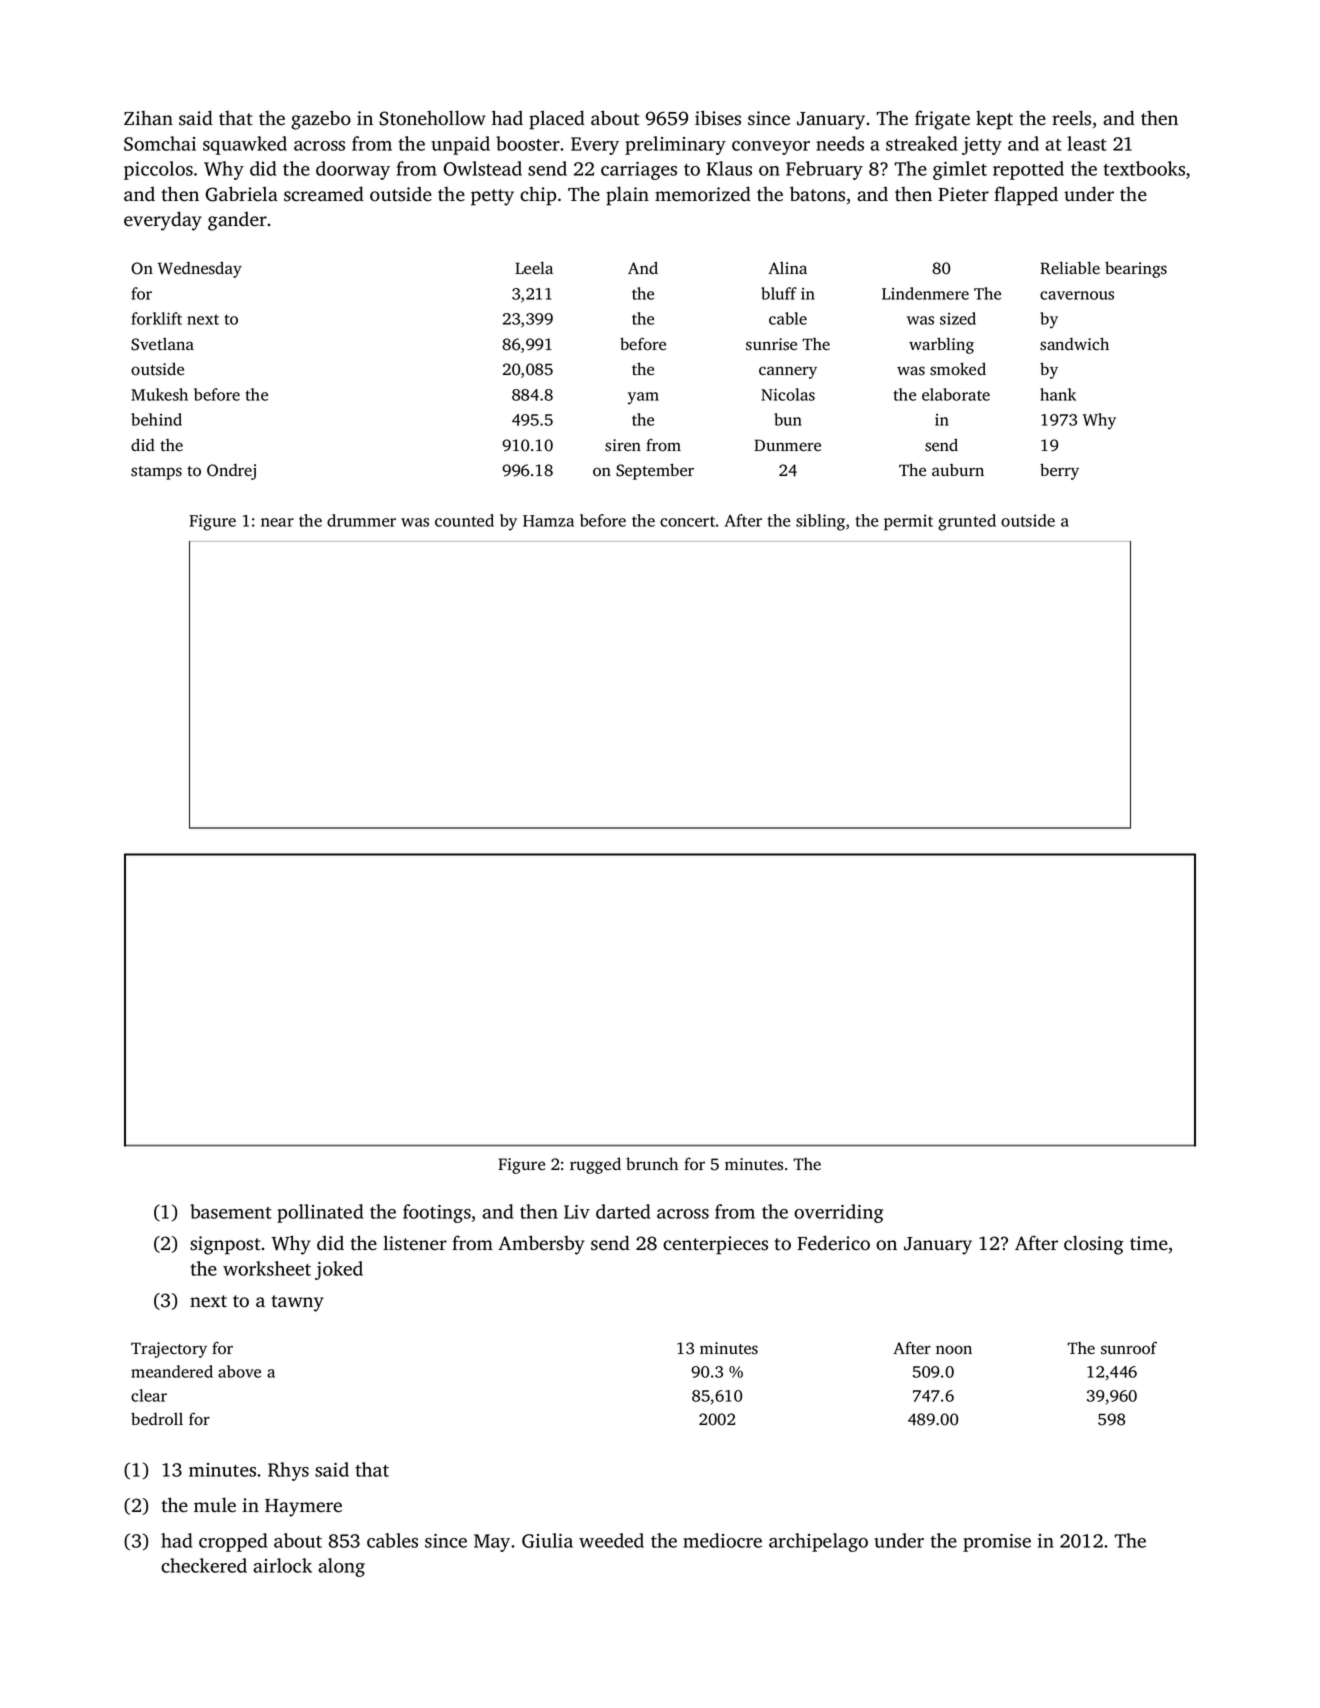  I want to click on pollinated, so click(320, 1213).
